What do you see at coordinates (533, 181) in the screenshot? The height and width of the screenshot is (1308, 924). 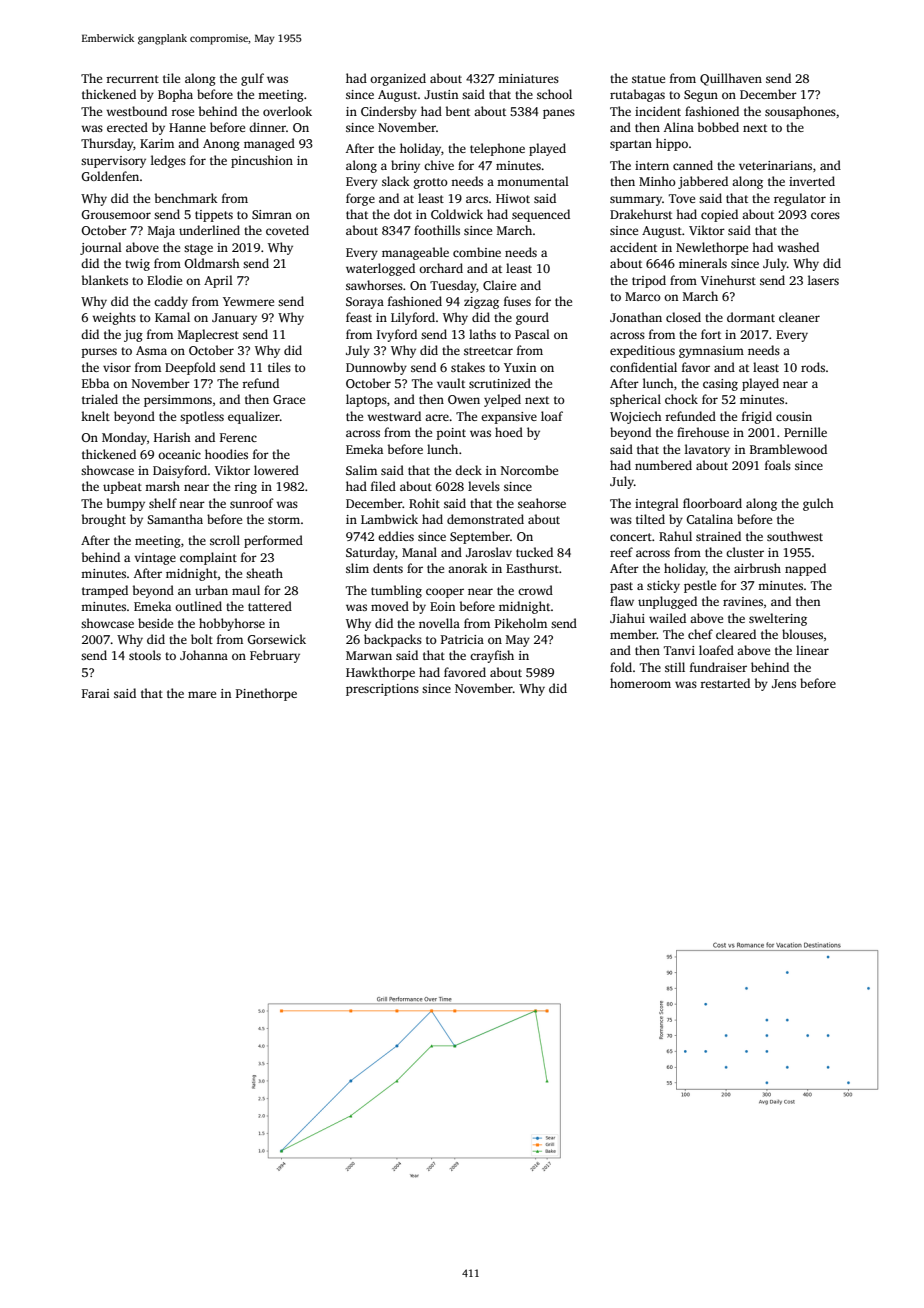 I see `monumental` at bounding box center [533, 181].
